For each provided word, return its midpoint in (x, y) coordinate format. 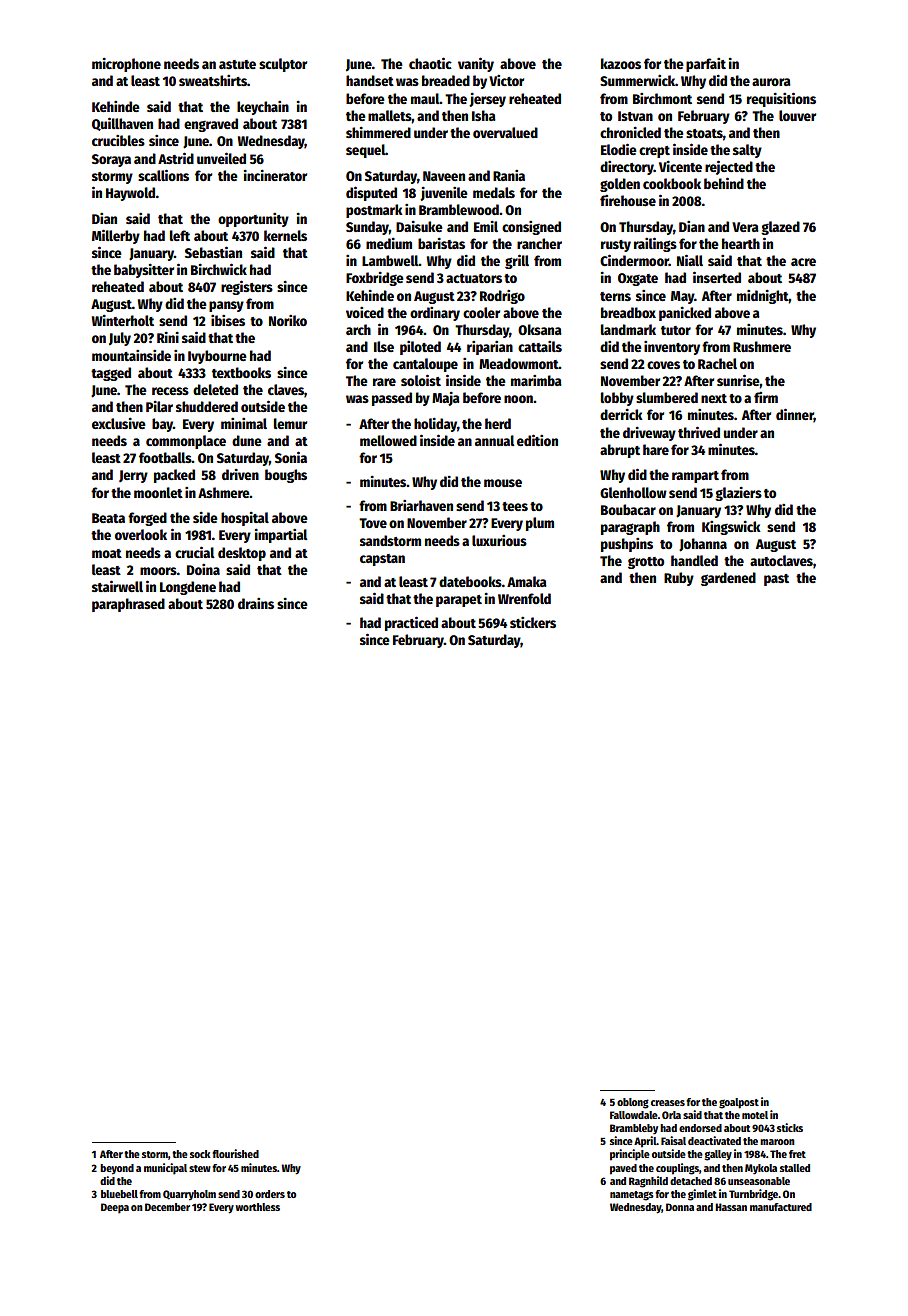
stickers (533, 622)
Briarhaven (421, 505)
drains (256, 603)
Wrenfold (524, 598)
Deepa (115, 1208)
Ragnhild (648, 1182)
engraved (211, 125)
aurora (771, 82)
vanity (476, 64)
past (776, 580)
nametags (632, 1196)
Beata (108, 518)
